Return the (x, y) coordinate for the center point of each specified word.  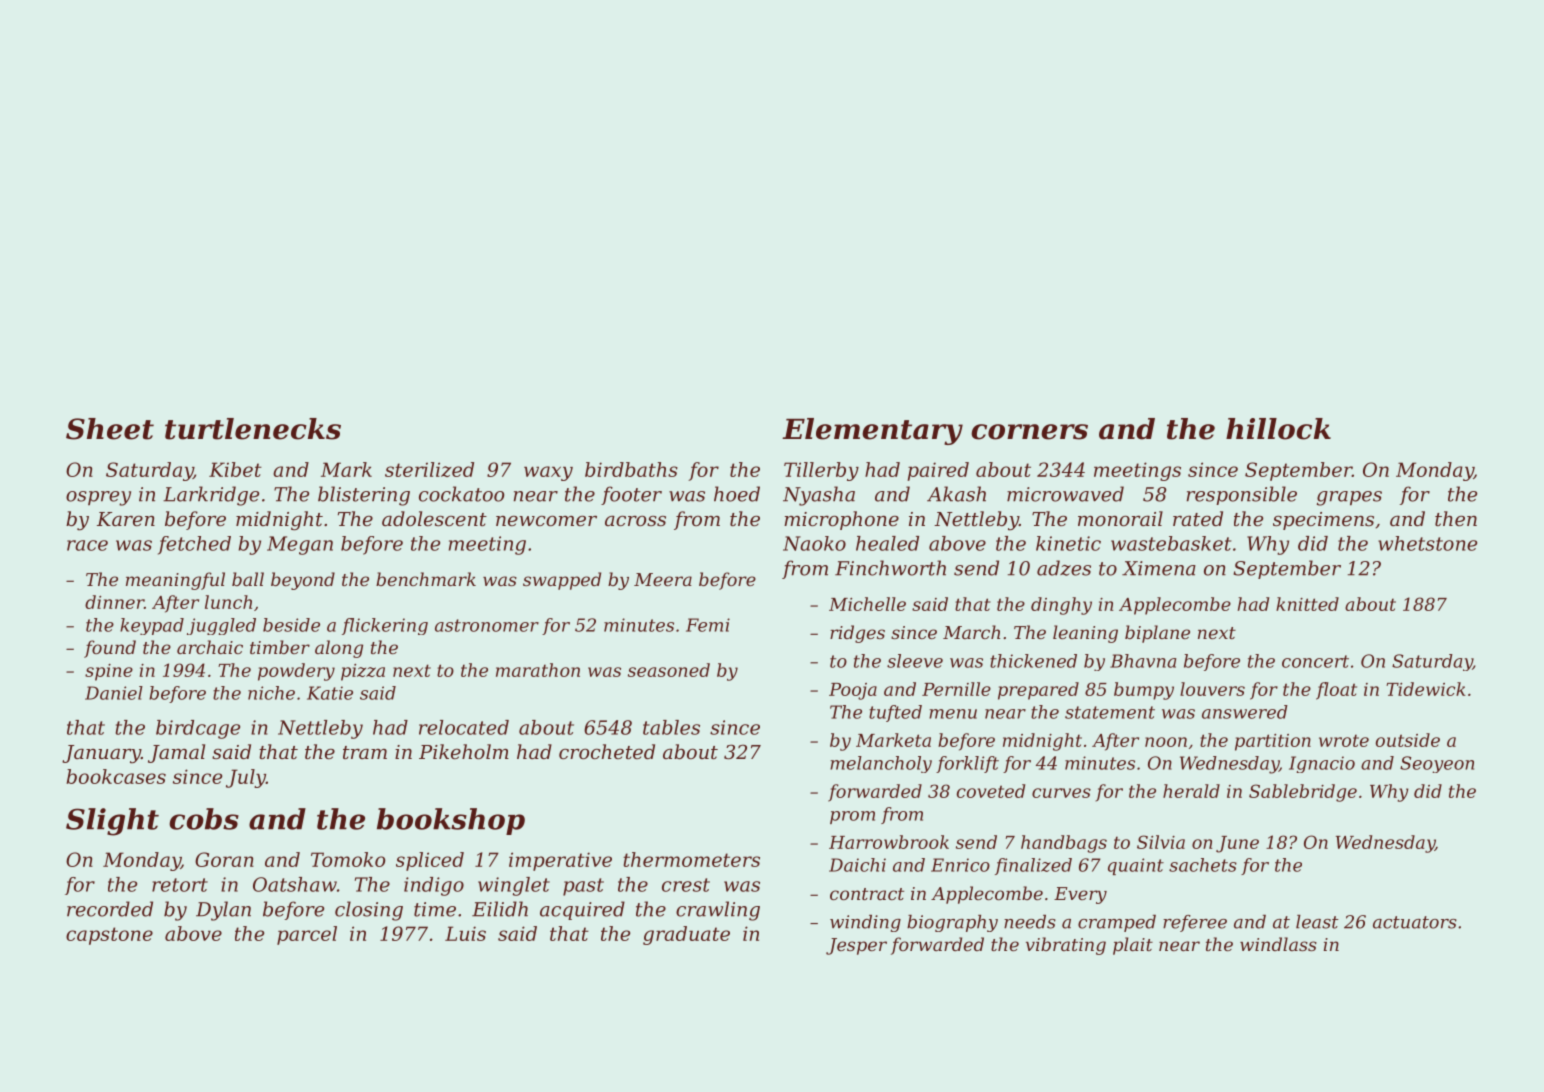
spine (109, 672)
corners (1029, 432)
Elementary (872, 431)
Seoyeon (1437, 764)
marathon (538, 670)
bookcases (116, 776)
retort (180, 885)
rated (1198, 518)
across (635, 520)
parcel (307, 935)
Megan (300, 545)
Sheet (110, 429)
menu (953, 714)
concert (1315, 661)
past (583, 887)
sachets (1203, 865)
